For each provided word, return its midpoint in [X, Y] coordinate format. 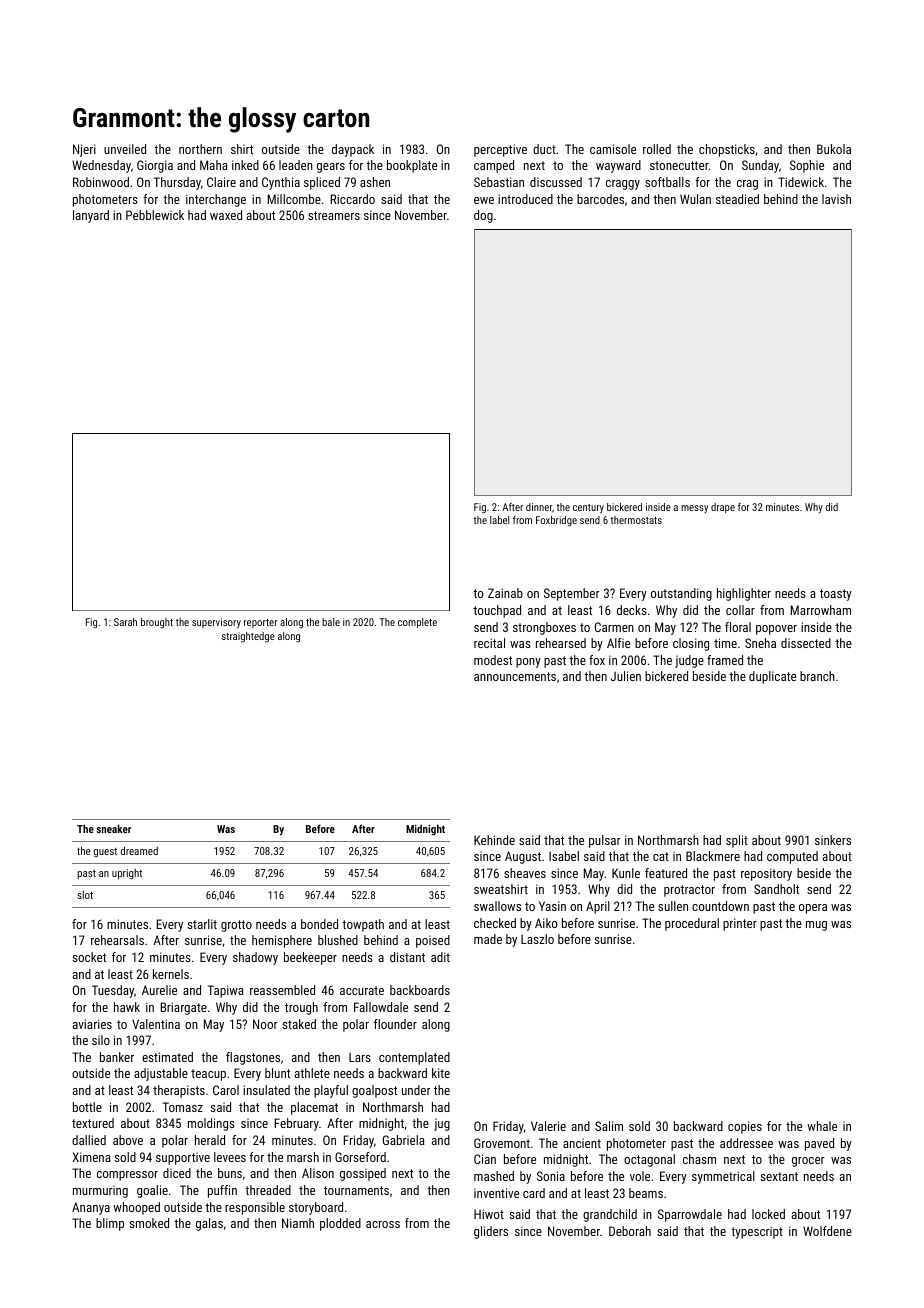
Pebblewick [155, 215]
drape [723, 508]
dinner [539, 507]
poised [433, 941]
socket [89, 957]
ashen [375, 182]
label [499, 520]
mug [816, 926]
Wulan [695, 199]
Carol [226, 1090]
